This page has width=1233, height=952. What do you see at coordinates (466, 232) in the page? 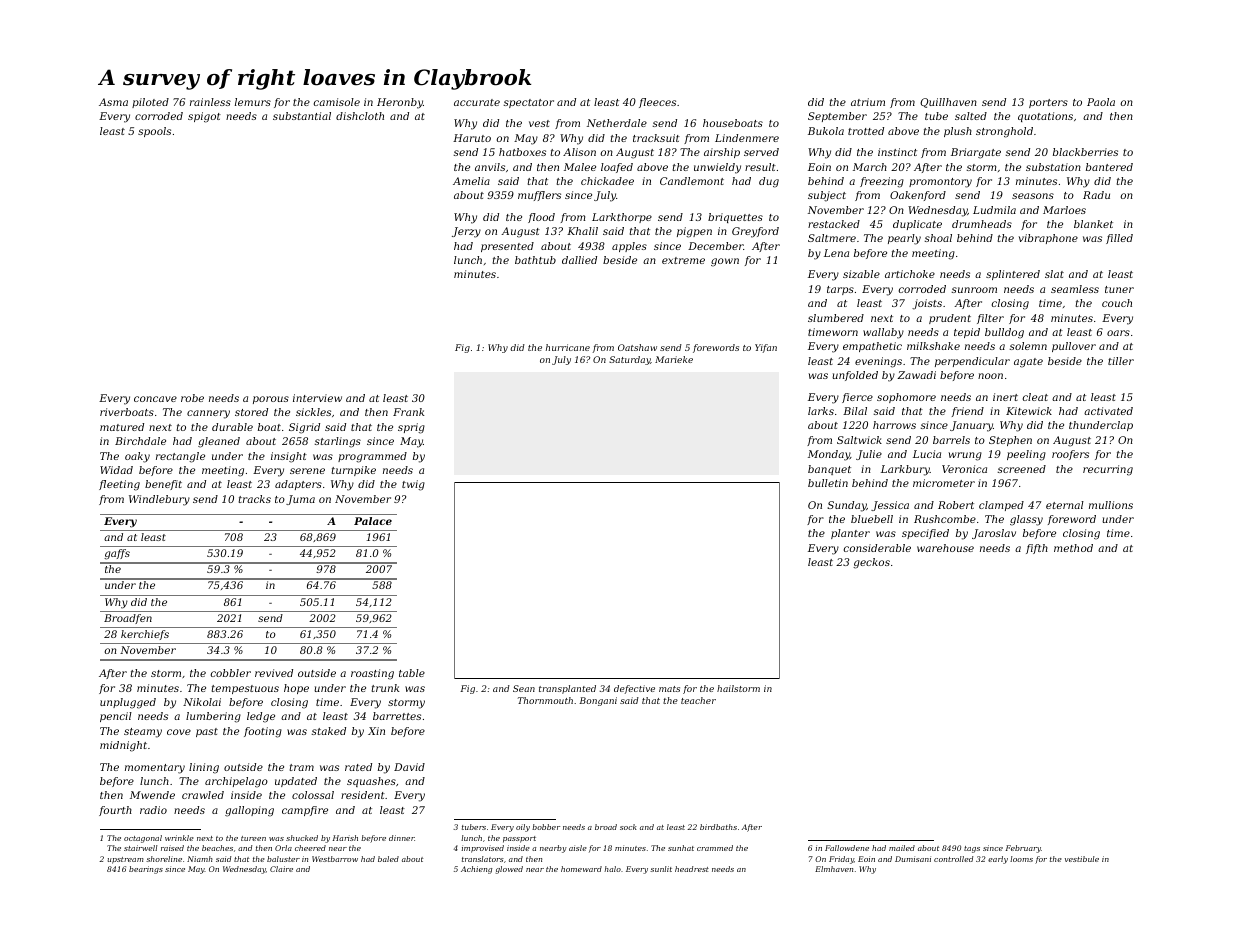
I see `Jerzy` at bounding box center [466, 232].
